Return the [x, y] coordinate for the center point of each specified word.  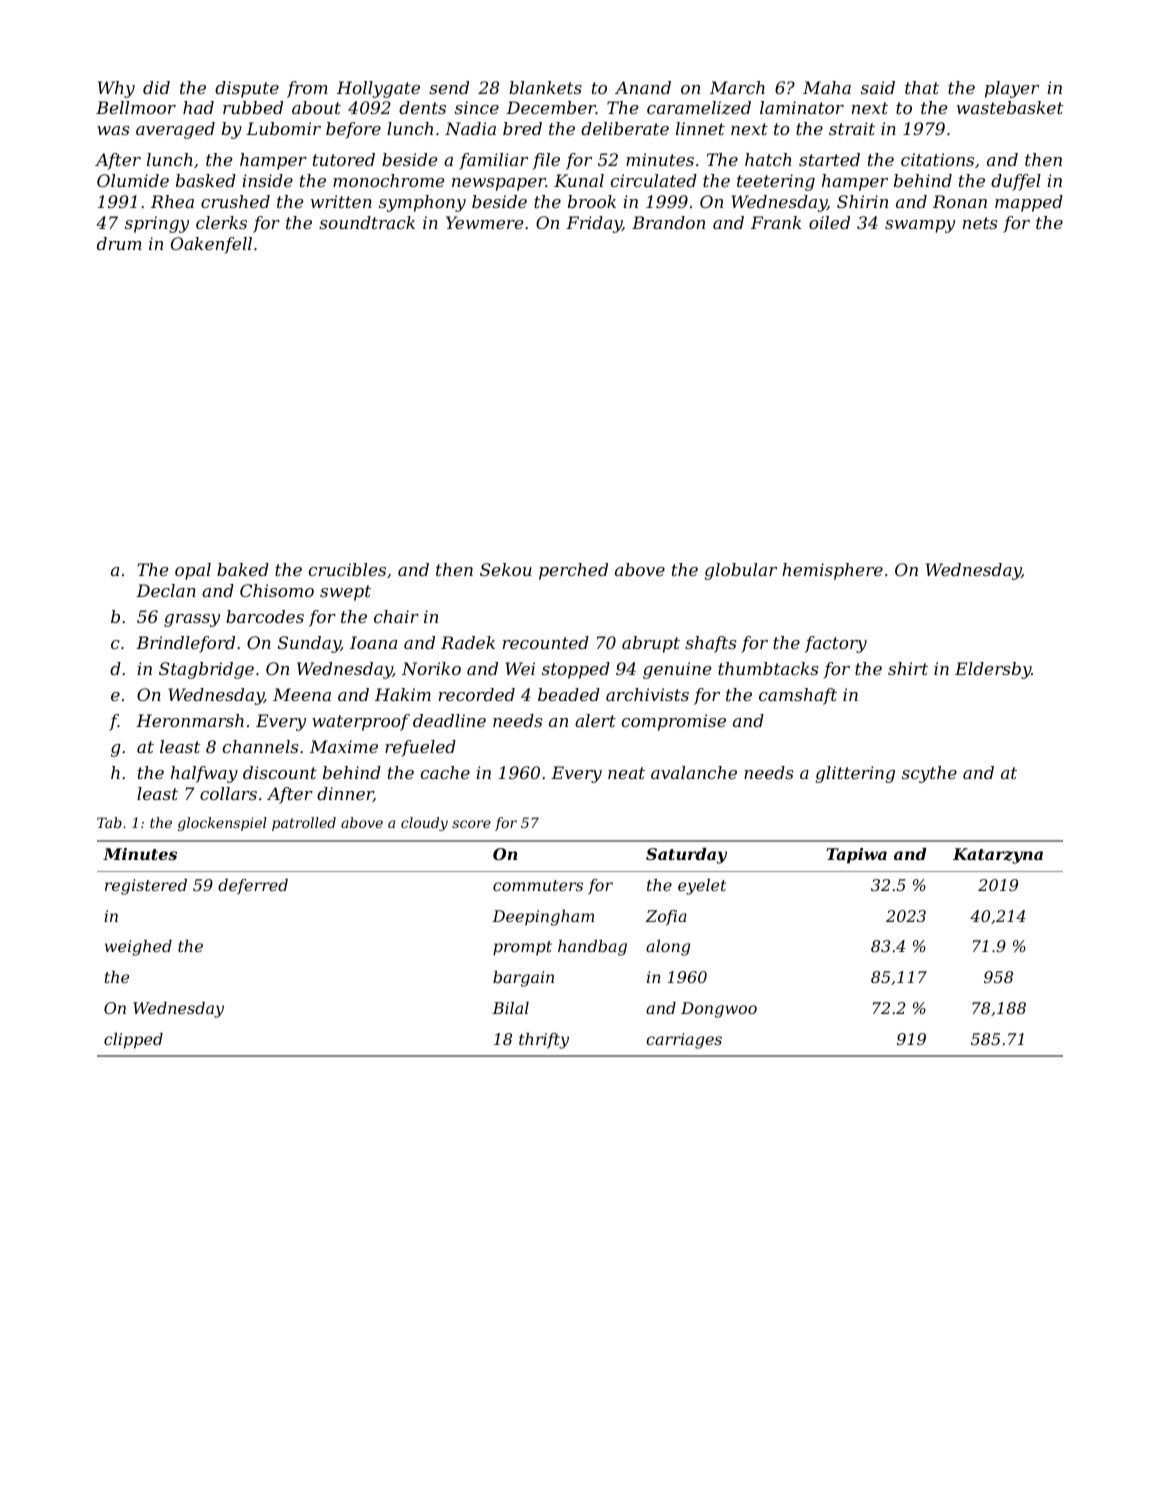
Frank [776, 222]
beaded [569, 694]
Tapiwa [856, 856]
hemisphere [832, 571]
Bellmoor [136, 107]
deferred [253, 887]
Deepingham [543, 918]
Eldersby [993, 670]
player [1012, 89]
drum [119, 243]
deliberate [625, 128]
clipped [133, 1041]
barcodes [265, 616]
